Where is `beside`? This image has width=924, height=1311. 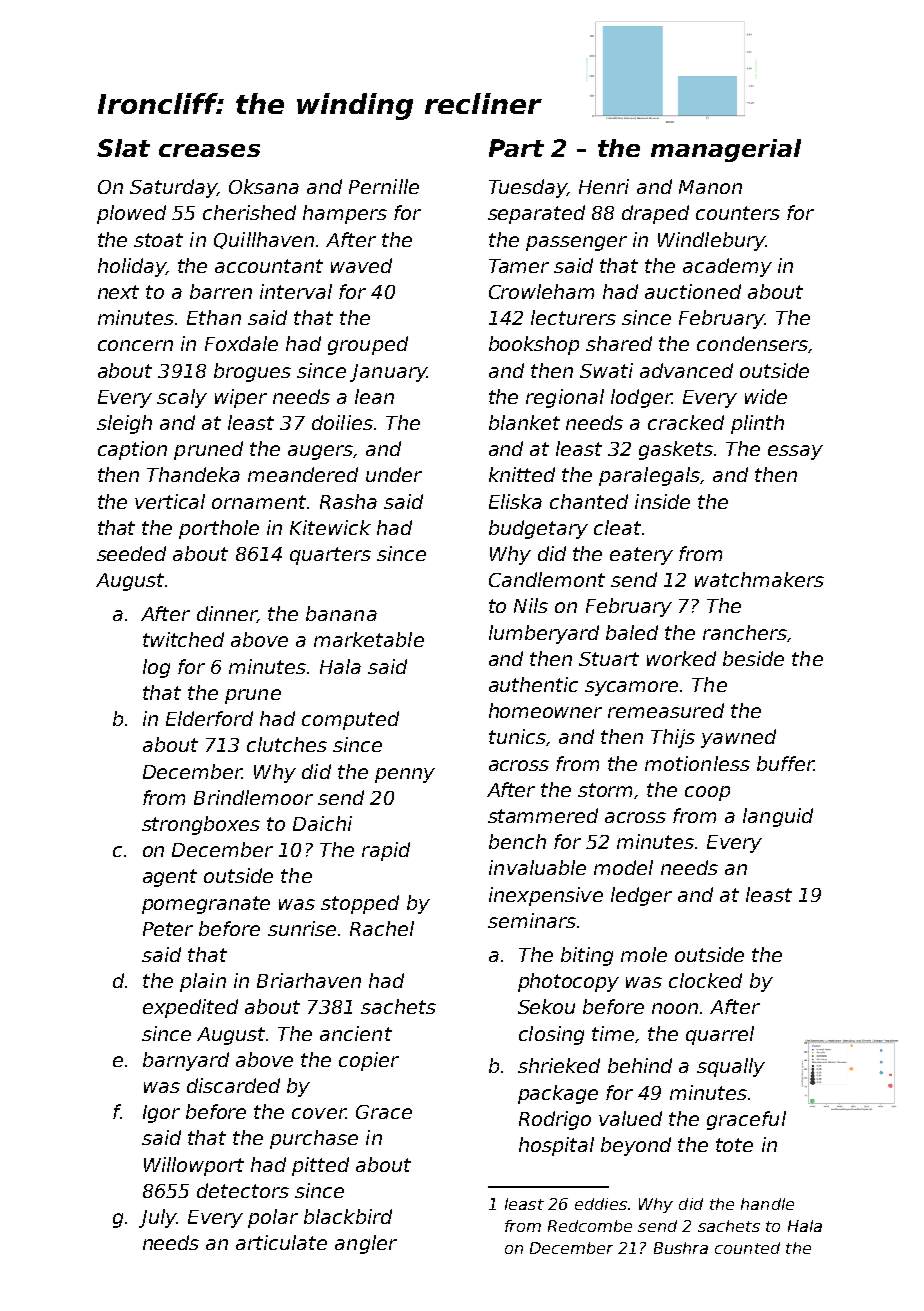
beside is located at coordinates (753, 658).
